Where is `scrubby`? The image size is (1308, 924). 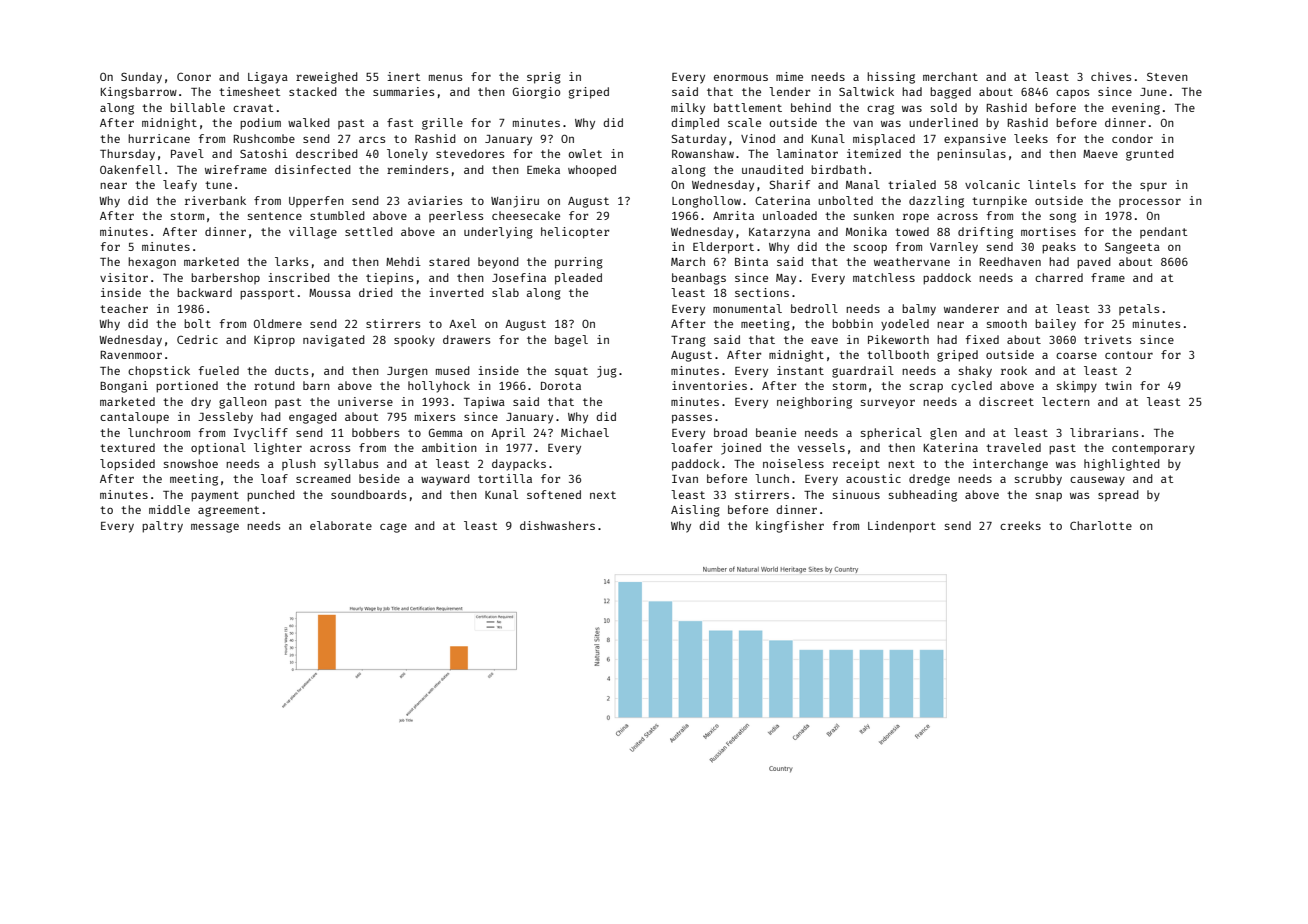 scrubby is located at coordinates (1038, 480).
